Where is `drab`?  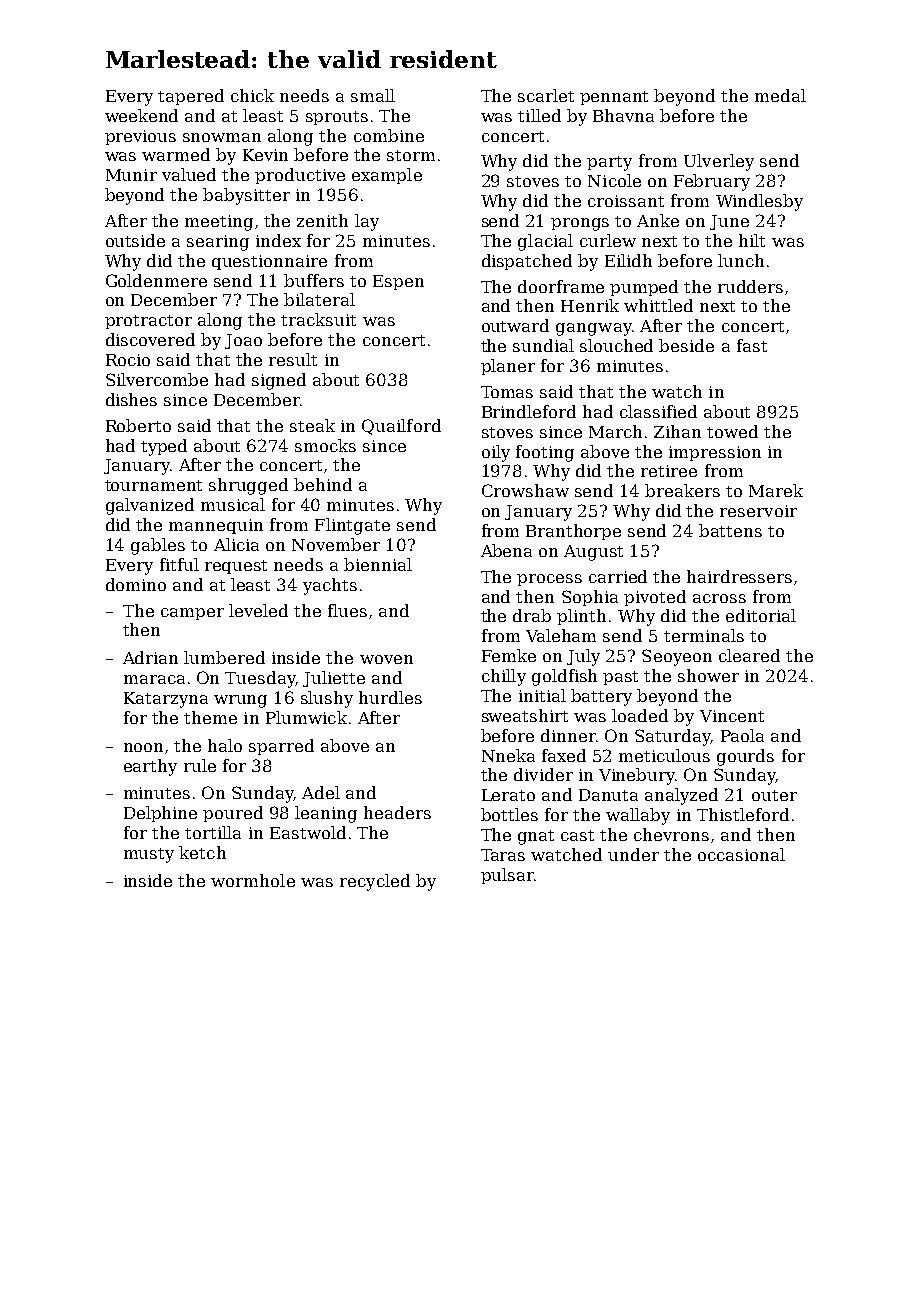 drab is located at coordinates (532, 615).
